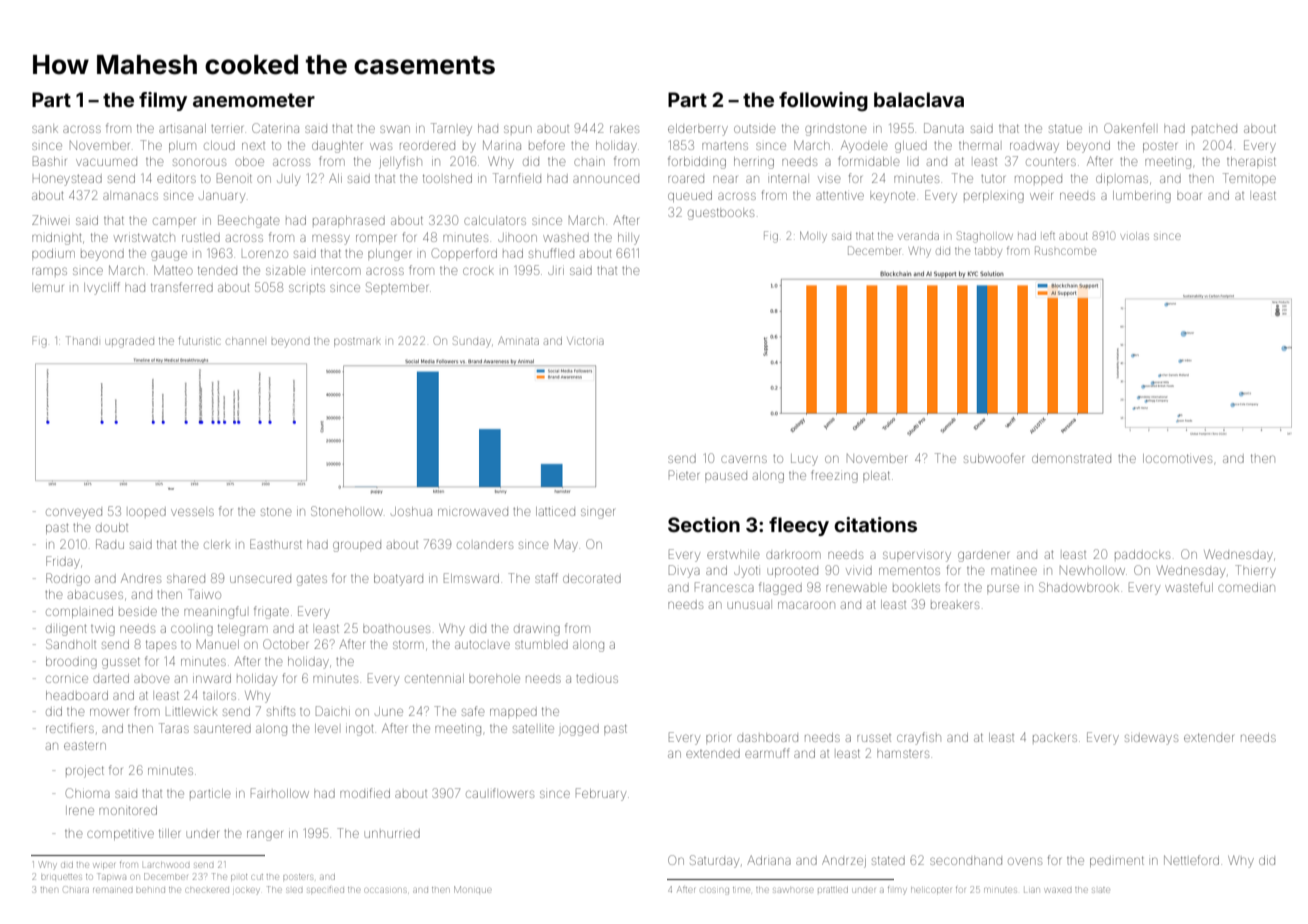 Image resolution: width=1308 pixels, height=924 pixels. Describe the element at coordinates (199, 340) in the screenshot. I see `futuristic` at that location.
